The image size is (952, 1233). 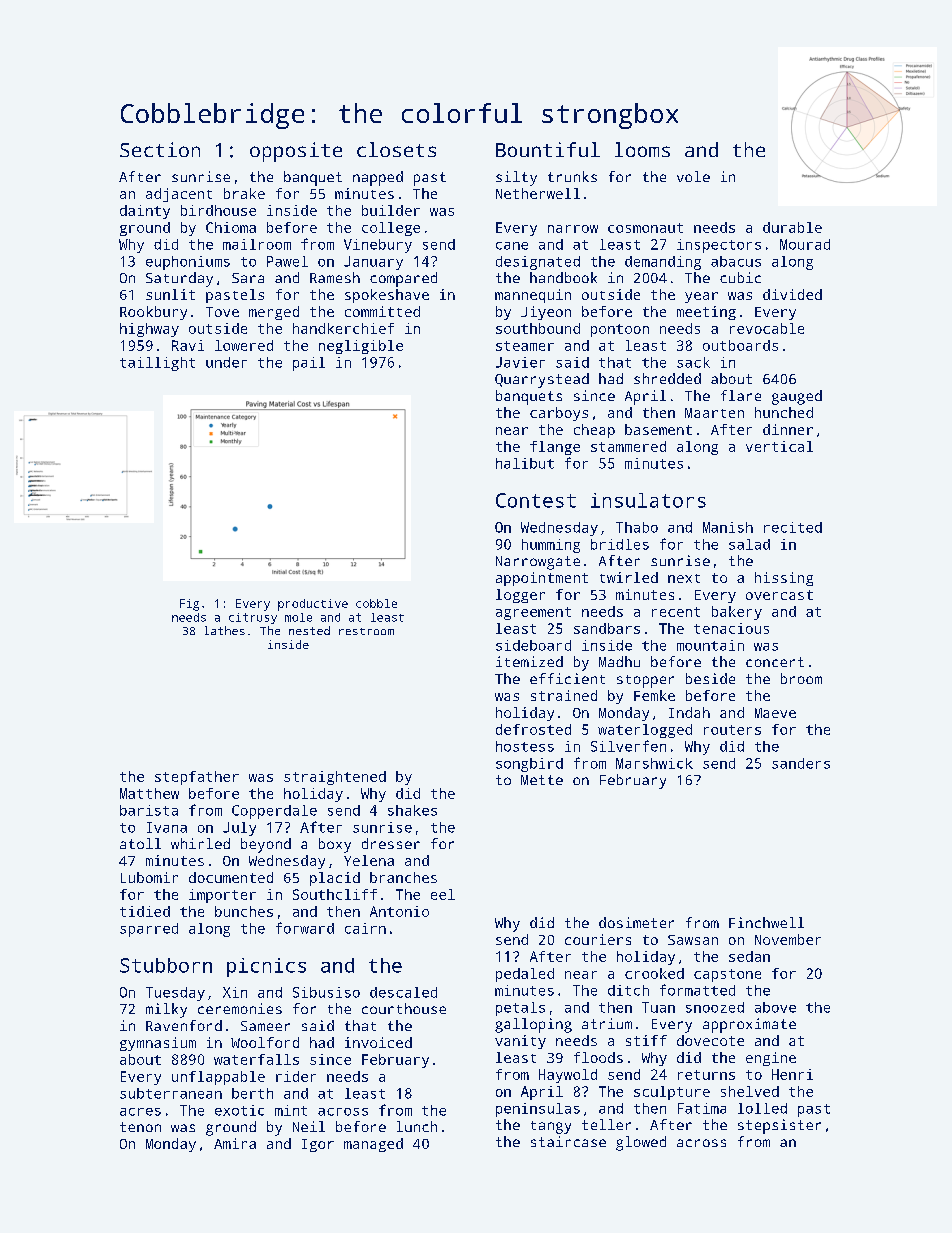 I want to click on staircase, so click(x=568, y=1141).
